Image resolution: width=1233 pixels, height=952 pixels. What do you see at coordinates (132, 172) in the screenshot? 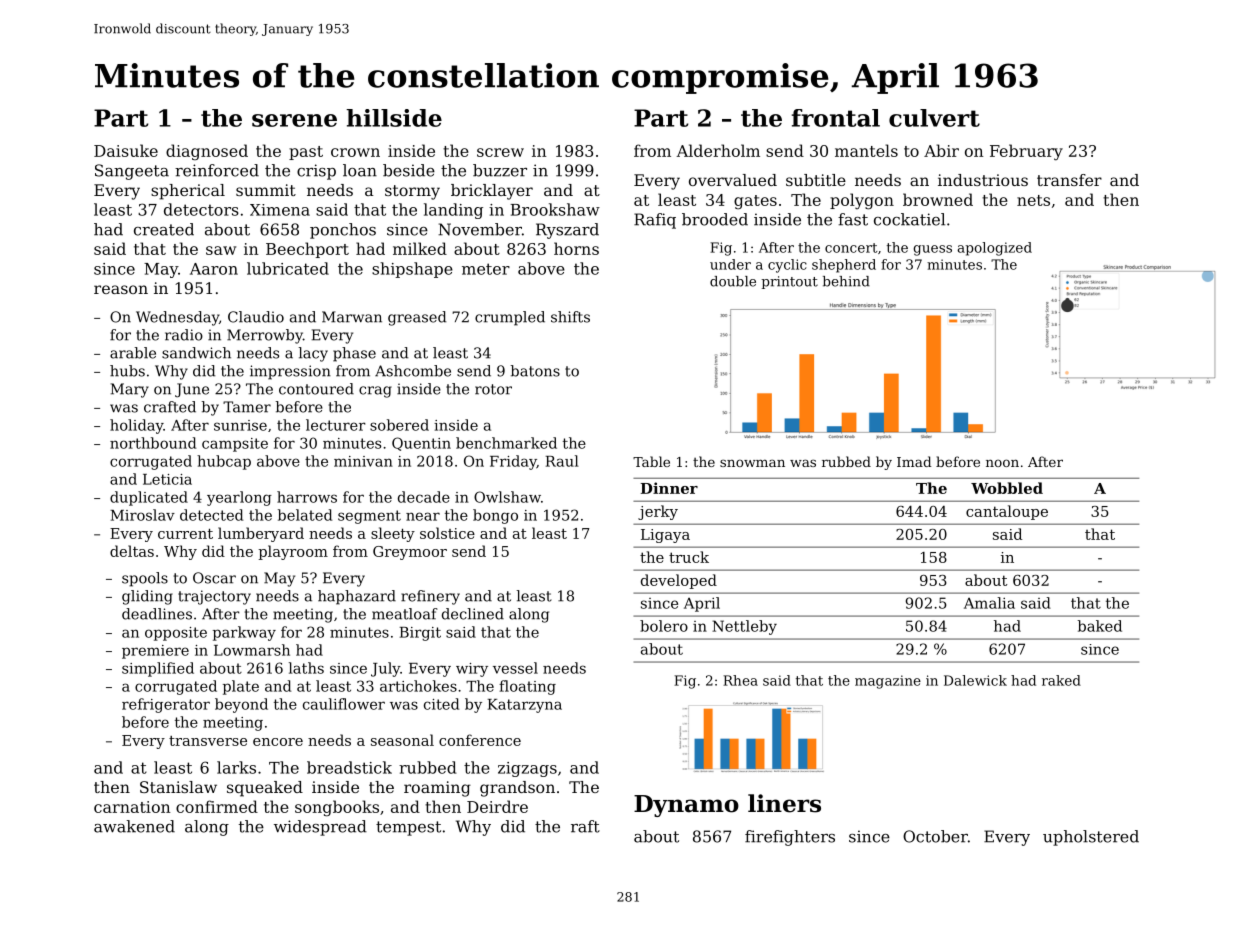
I see `Sangeeta` at bounding box center [132, 172].
